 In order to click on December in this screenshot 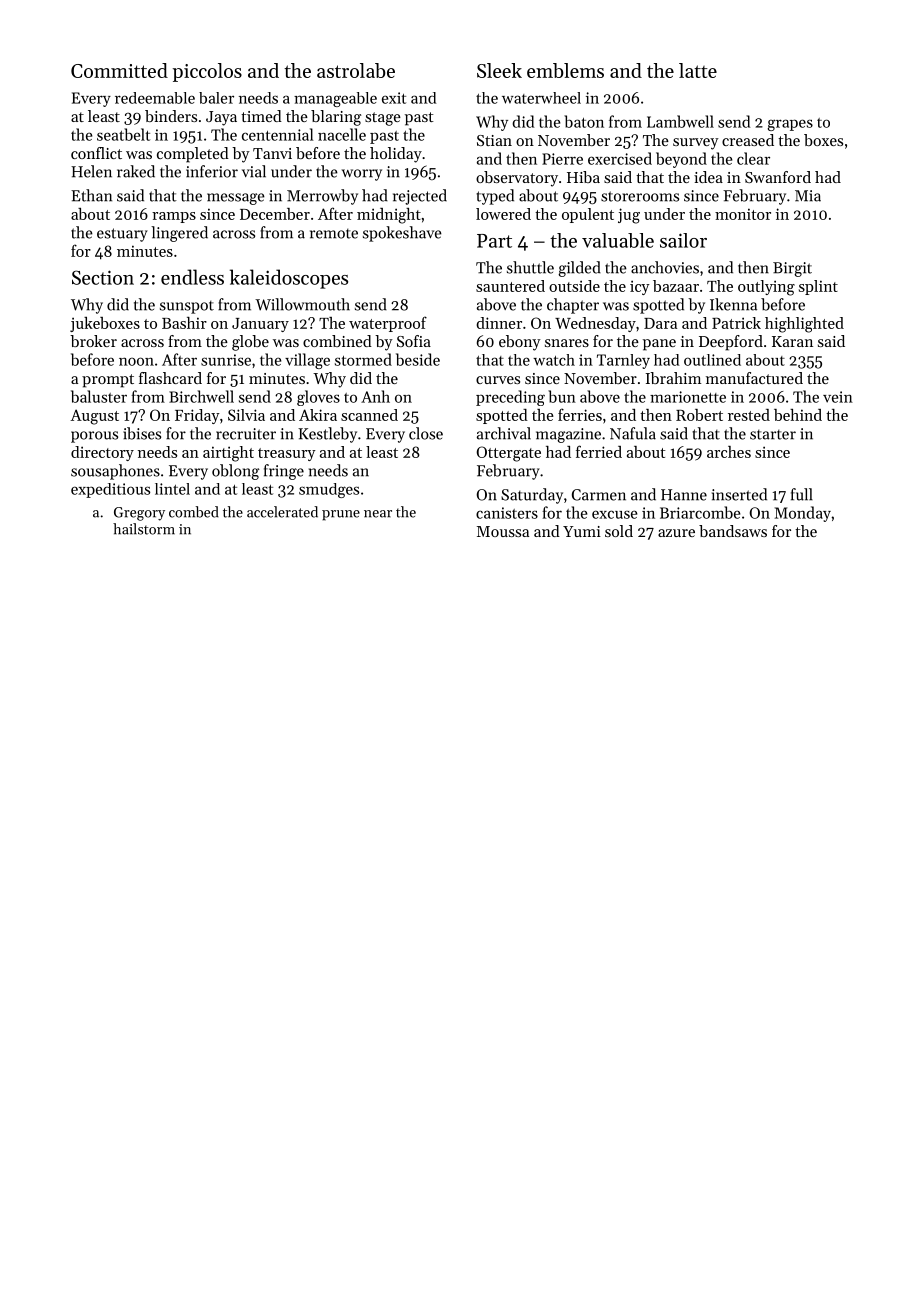, I will do `click(275, 214)`.
